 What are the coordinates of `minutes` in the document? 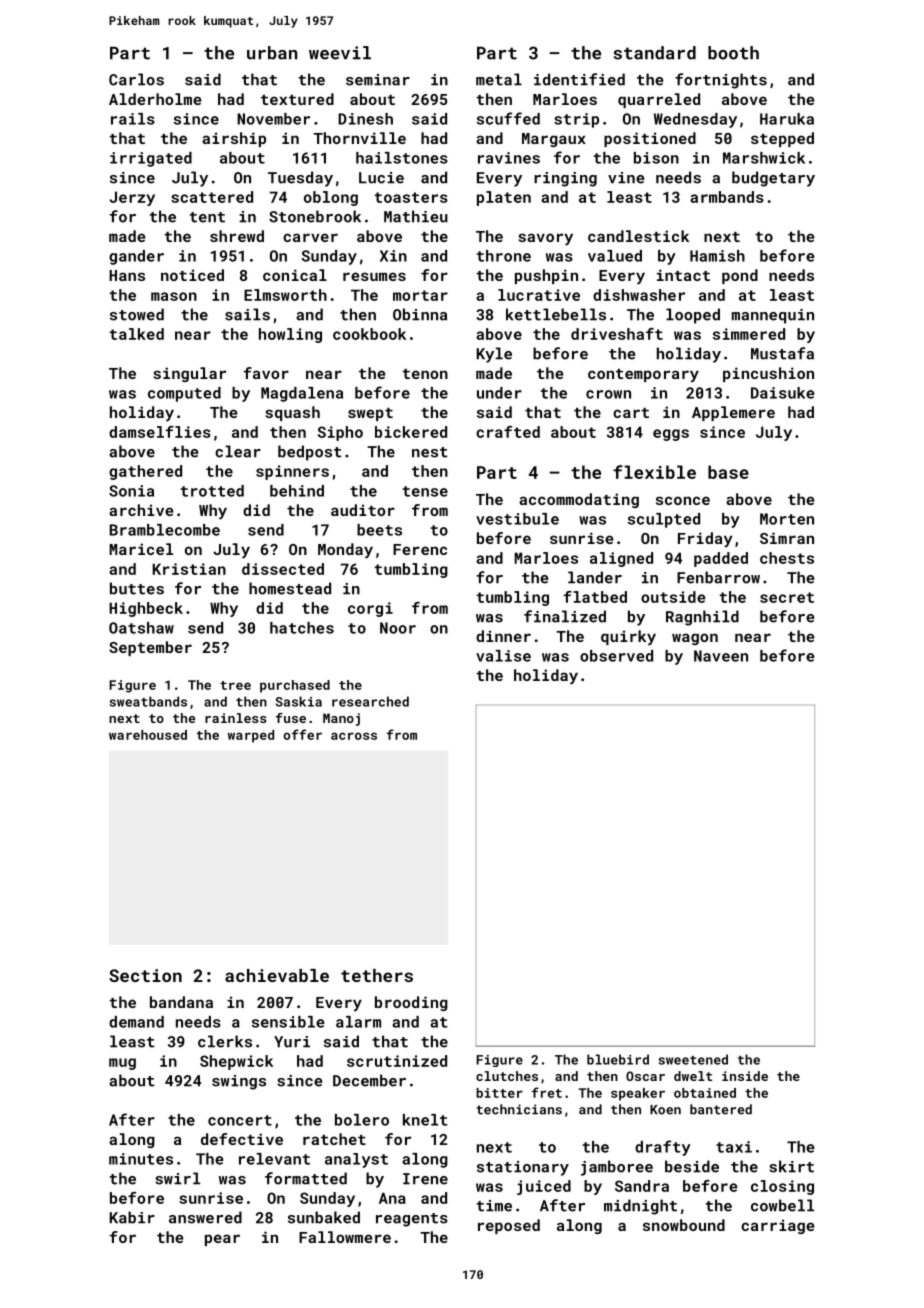 It's located at (141, 1159).
